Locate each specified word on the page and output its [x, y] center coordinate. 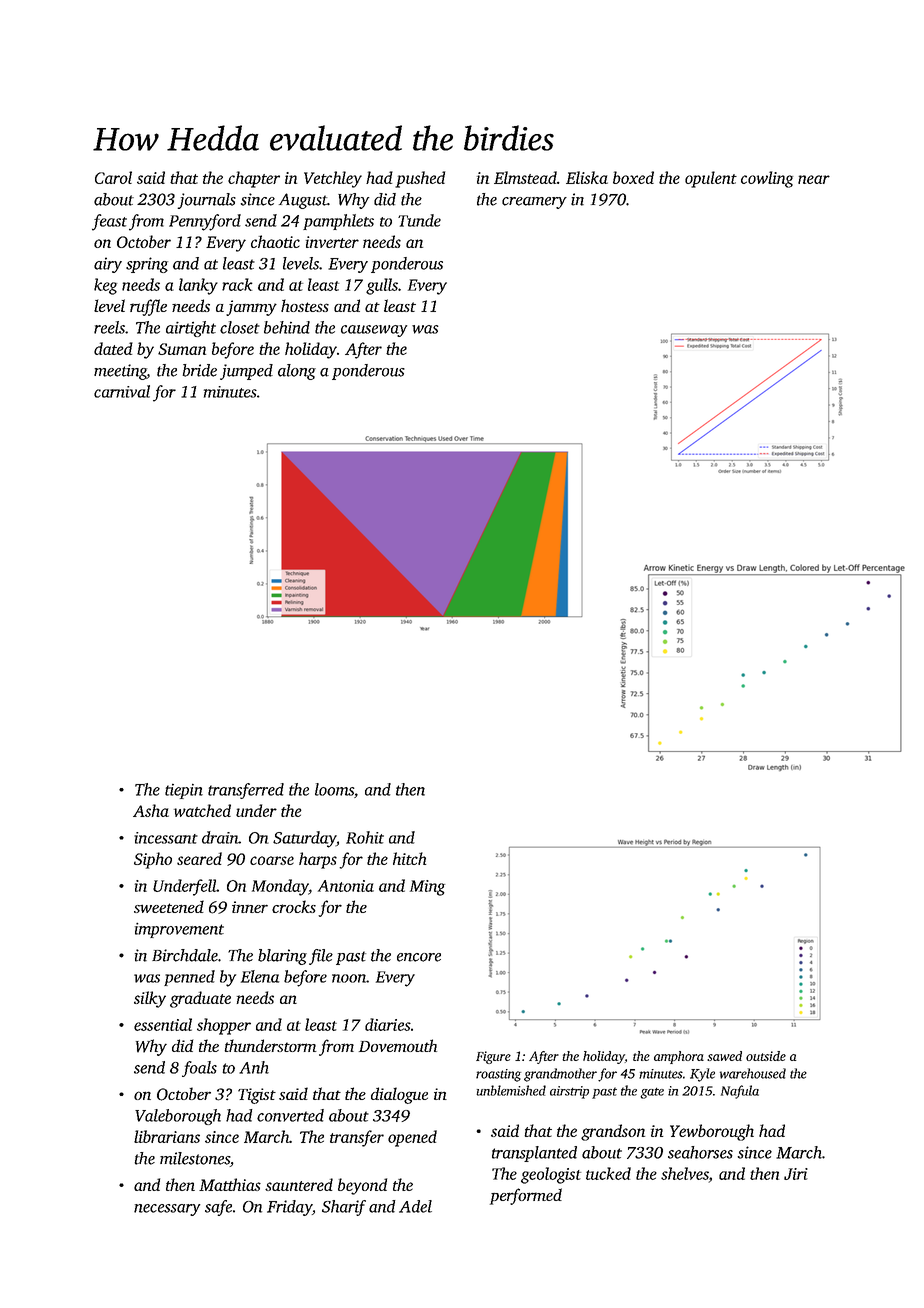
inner [250, 907]
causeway [374, 331]
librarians [167, 1136]
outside [766, 1056]
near [814, 179]
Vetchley [333, 179]
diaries [388, 1024]
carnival [122, 391]
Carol [113, 177]
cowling [767, 179]
